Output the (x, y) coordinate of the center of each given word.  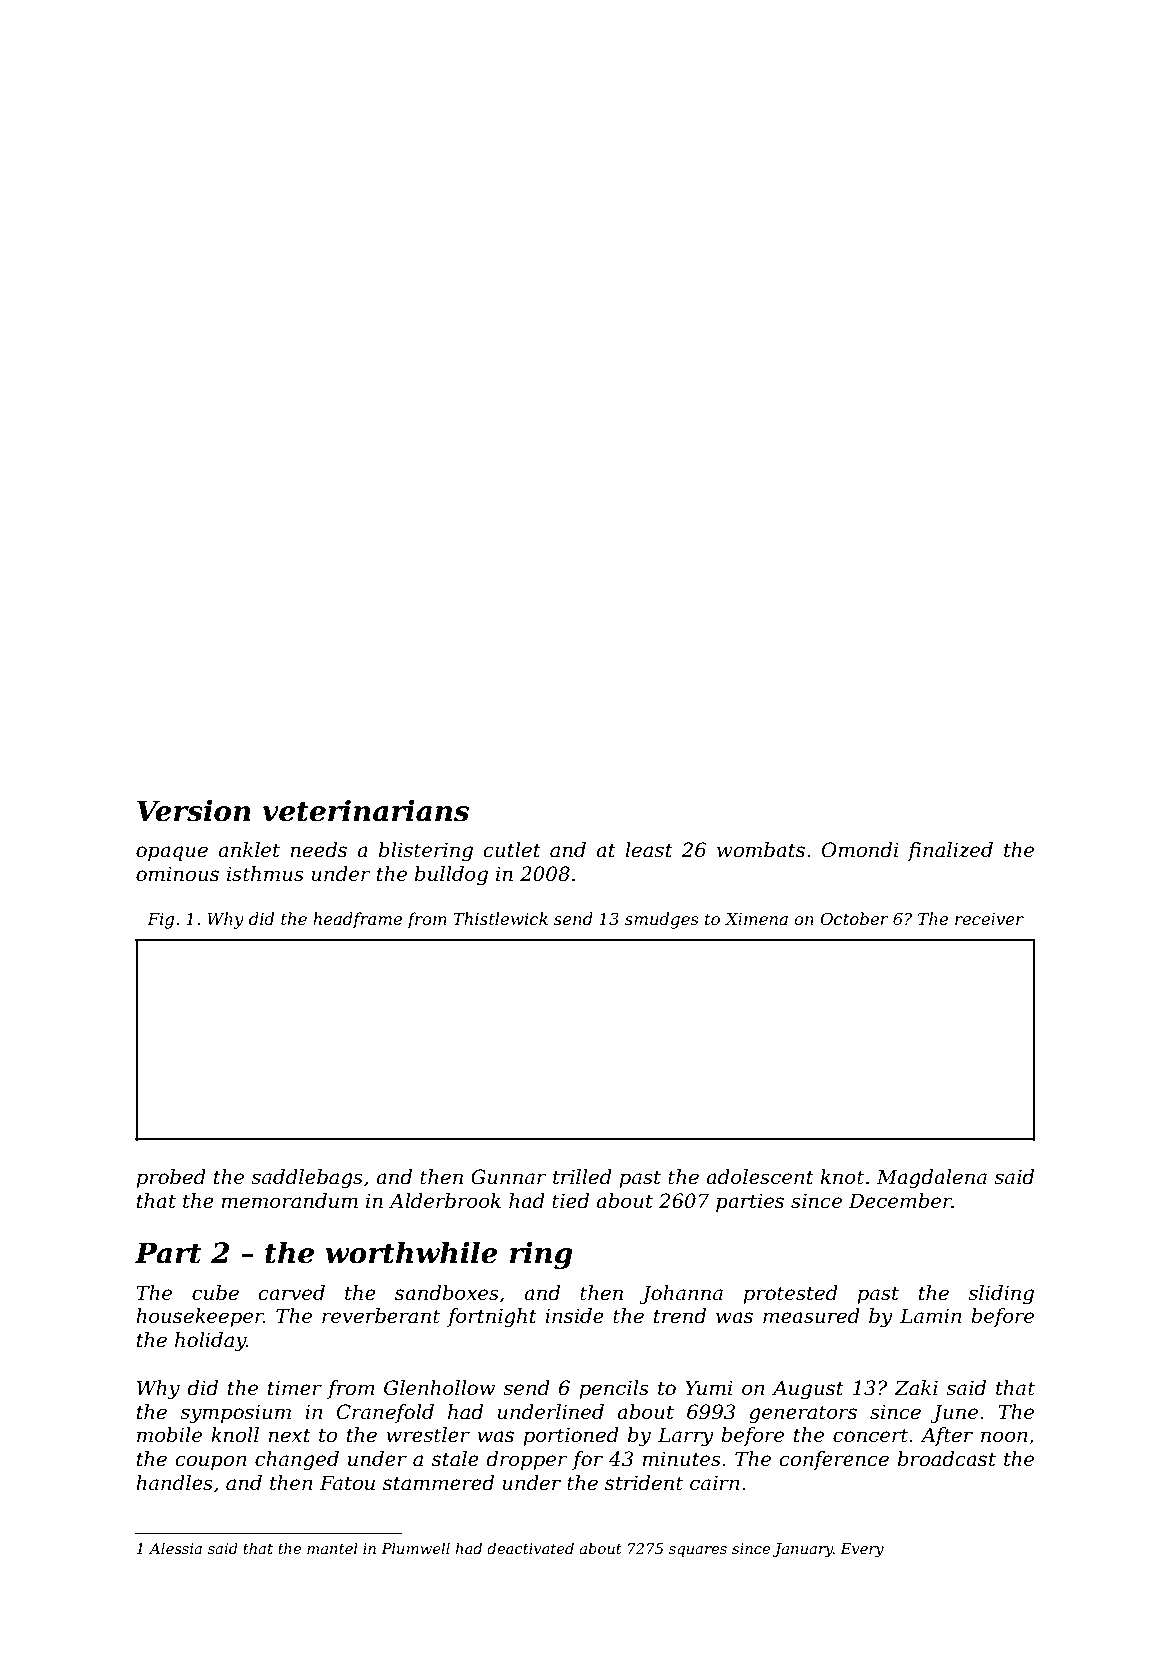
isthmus (265, 874)
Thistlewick (500, 918)
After (946, 1436)
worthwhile (411, 1252)
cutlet (512, 850)
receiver (989, 919)
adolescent (760, 1177)
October (854, 918)
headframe (357, 920)
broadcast (947, 1459)
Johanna (681, 1294)
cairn (715, 1483)
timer (295, 1388)
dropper (527, 1460)
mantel (332, 1548)
